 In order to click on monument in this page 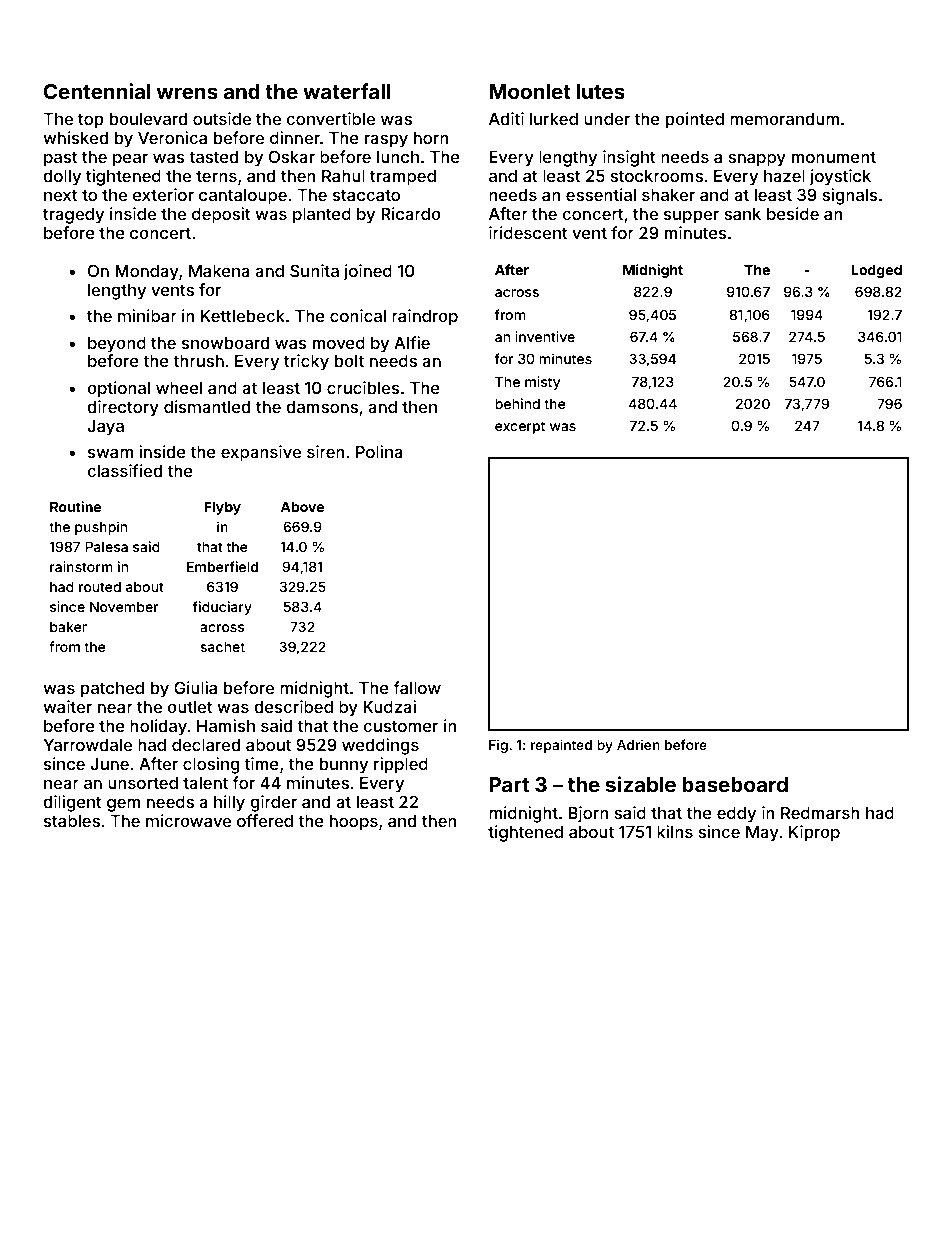, I will do `click(834, 157)`.
